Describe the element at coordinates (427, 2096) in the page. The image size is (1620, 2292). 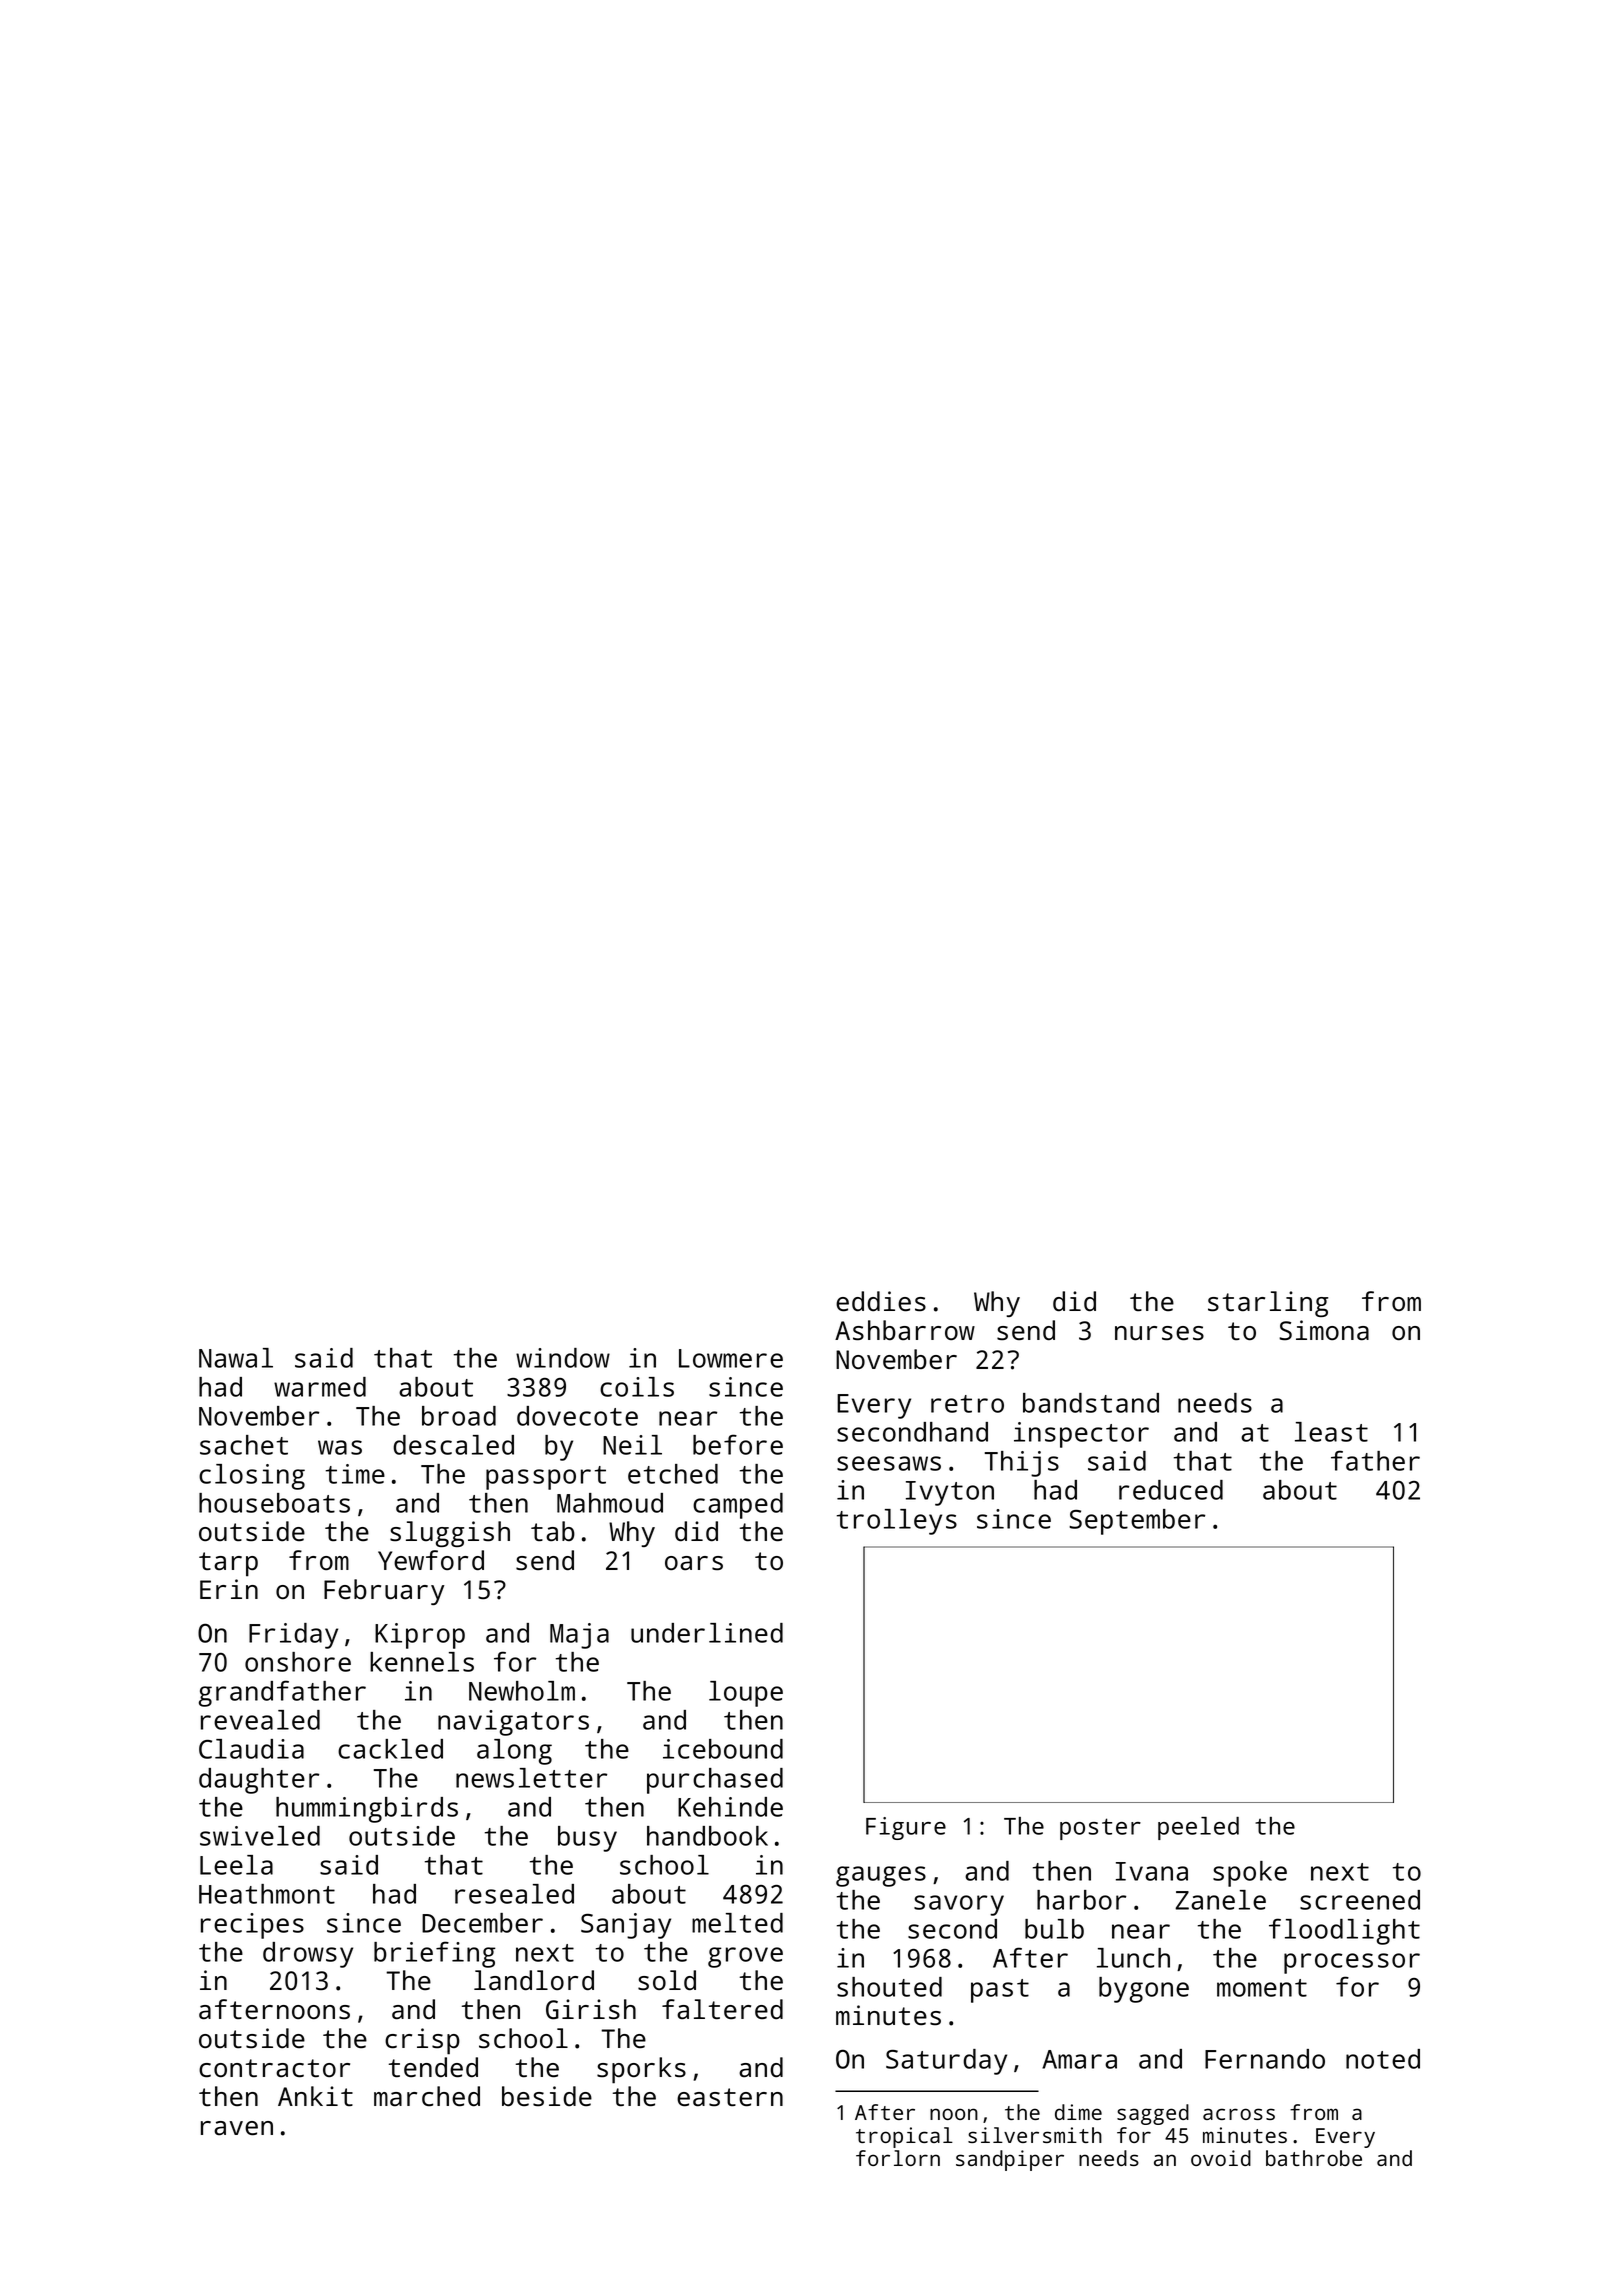
I see `marched` at that location.
